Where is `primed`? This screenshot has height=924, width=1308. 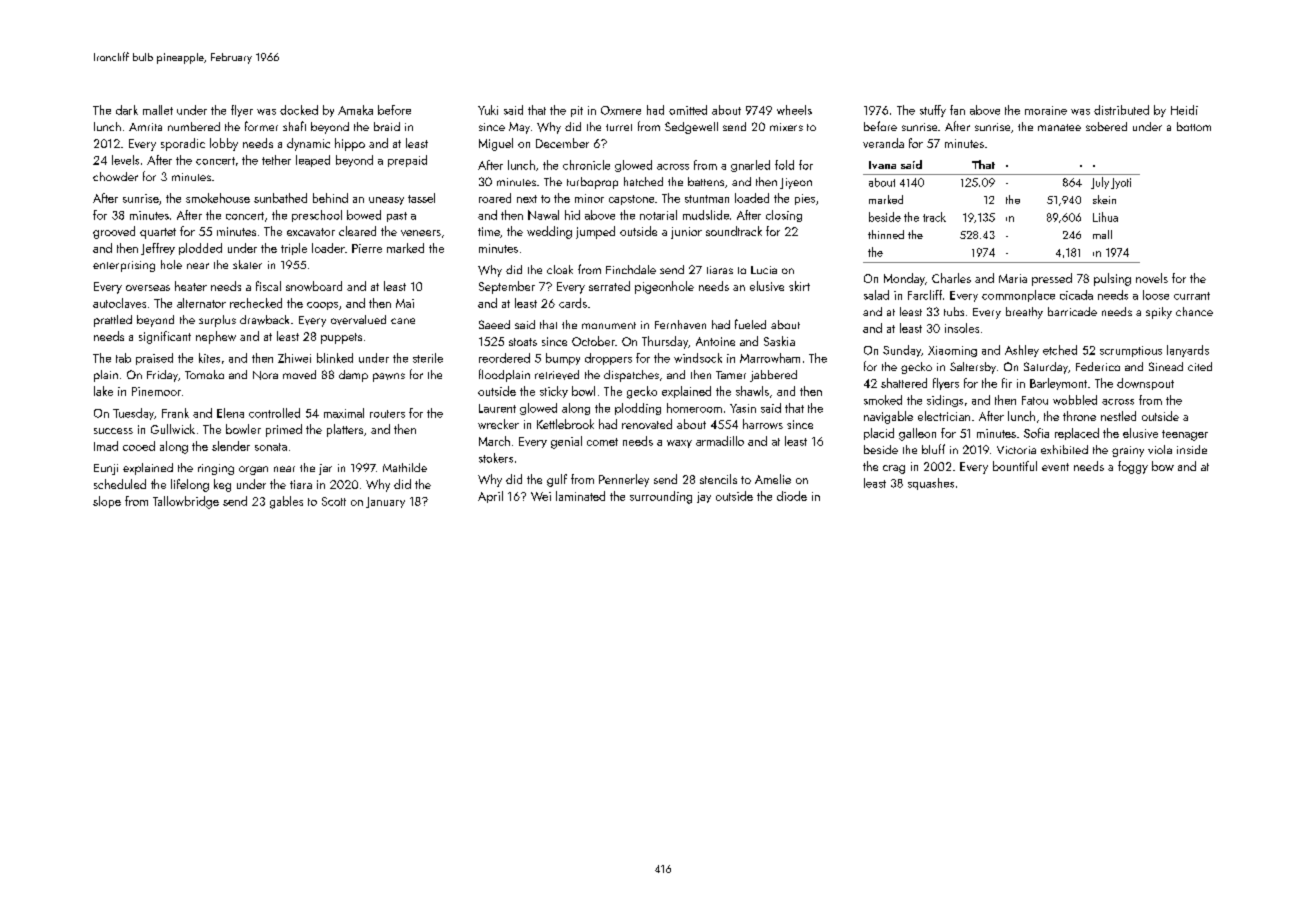 primed is located at coordinates (284, 430).
